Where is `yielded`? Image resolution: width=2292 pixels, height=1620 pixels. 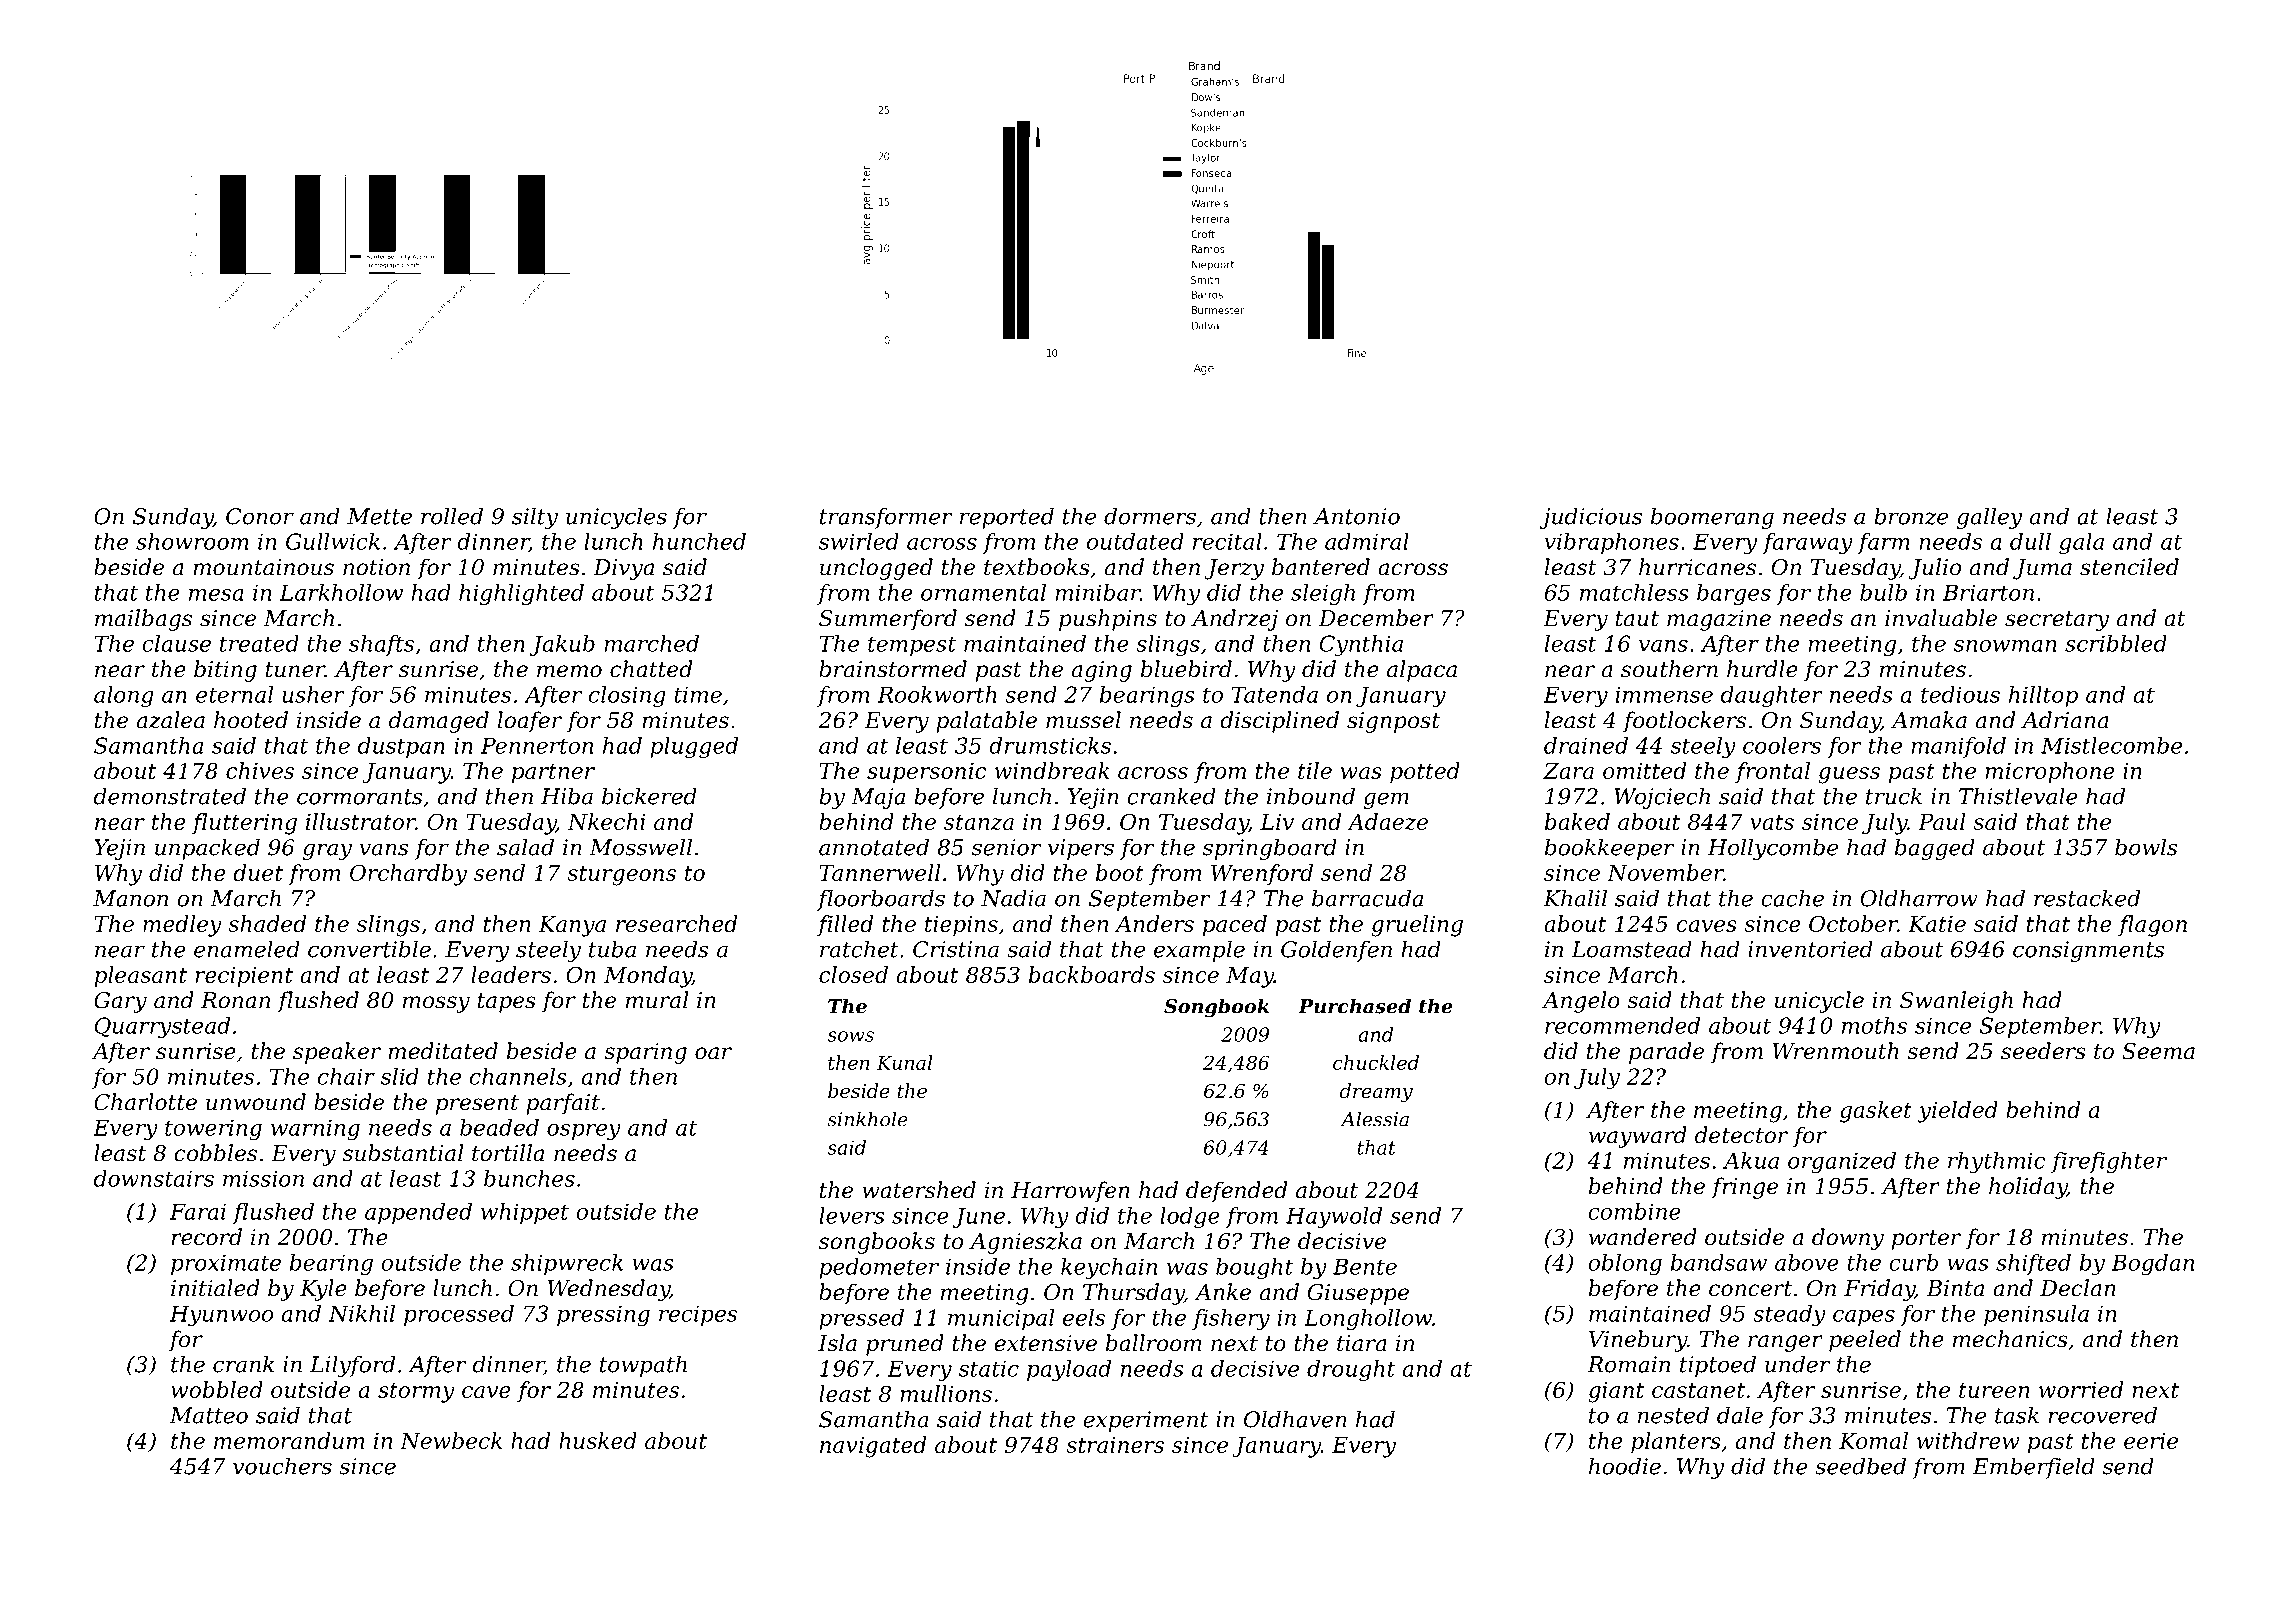
yielded is located at coordinates (1958, 1112).
